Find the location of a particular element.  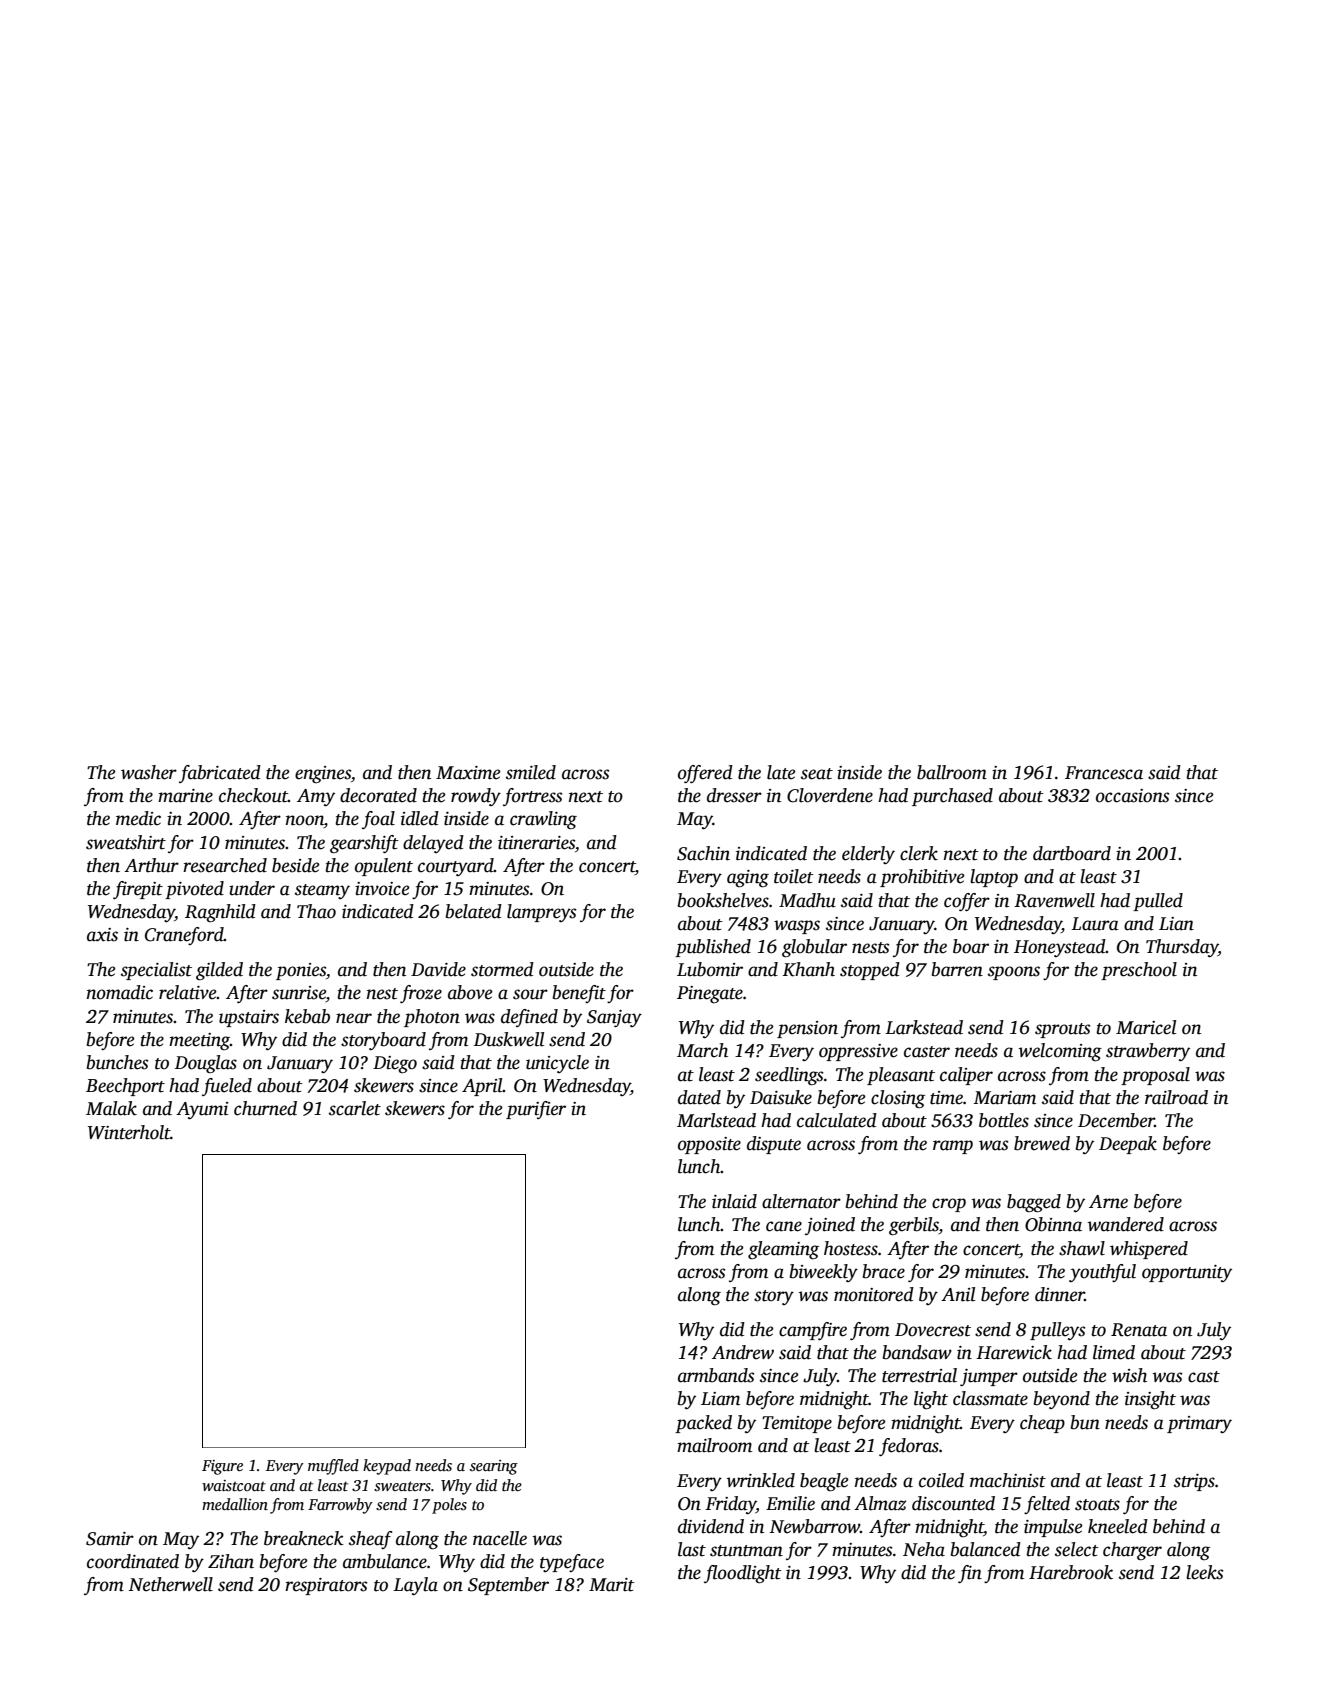

Malak is located at coordinates (111, 1108).
